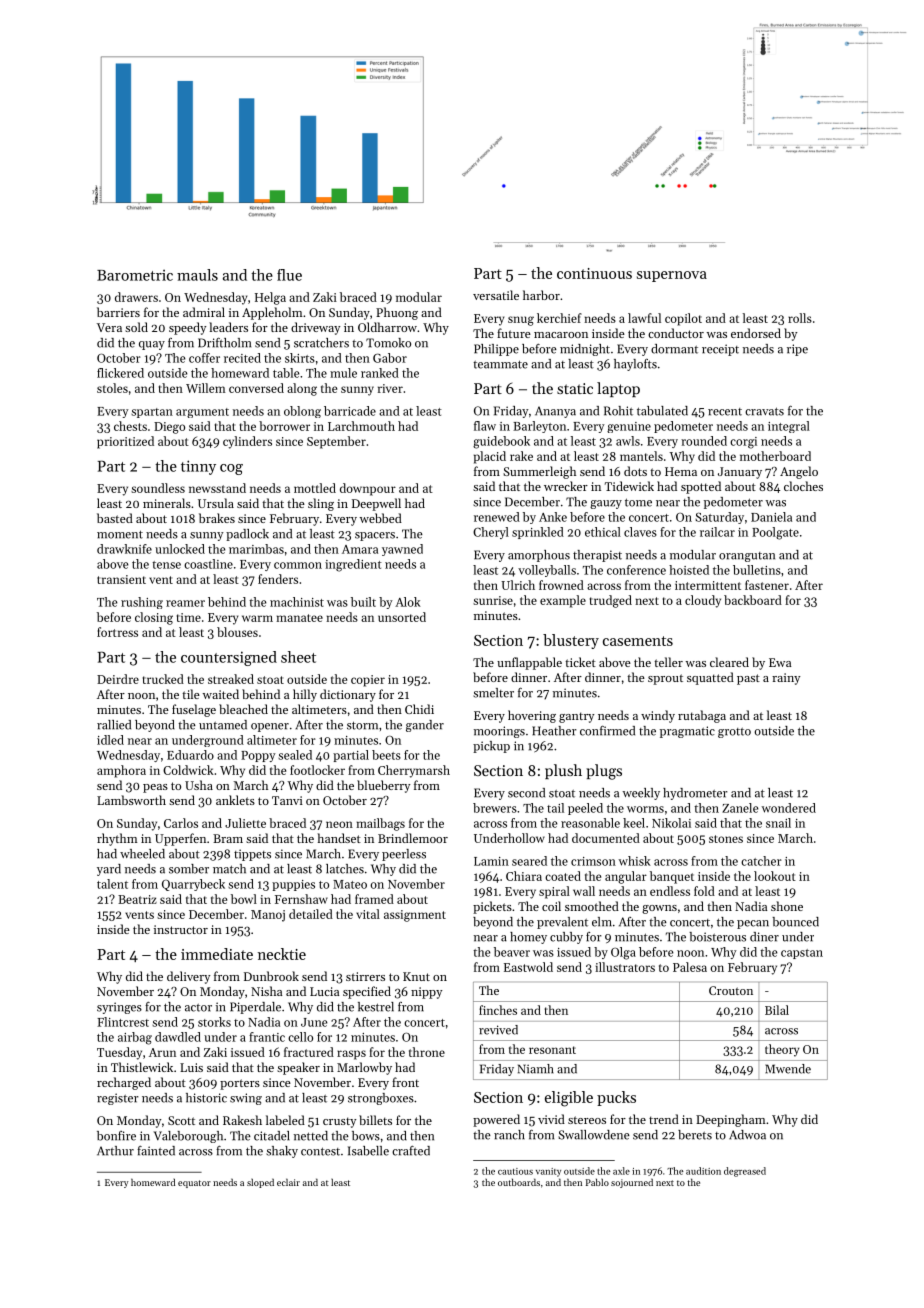 The width and height of the screenshot is (924, 1308). What do you see at coordinates (199, 785) in the screenshot?
I see `Usha` at bounding box center [199, 785].
